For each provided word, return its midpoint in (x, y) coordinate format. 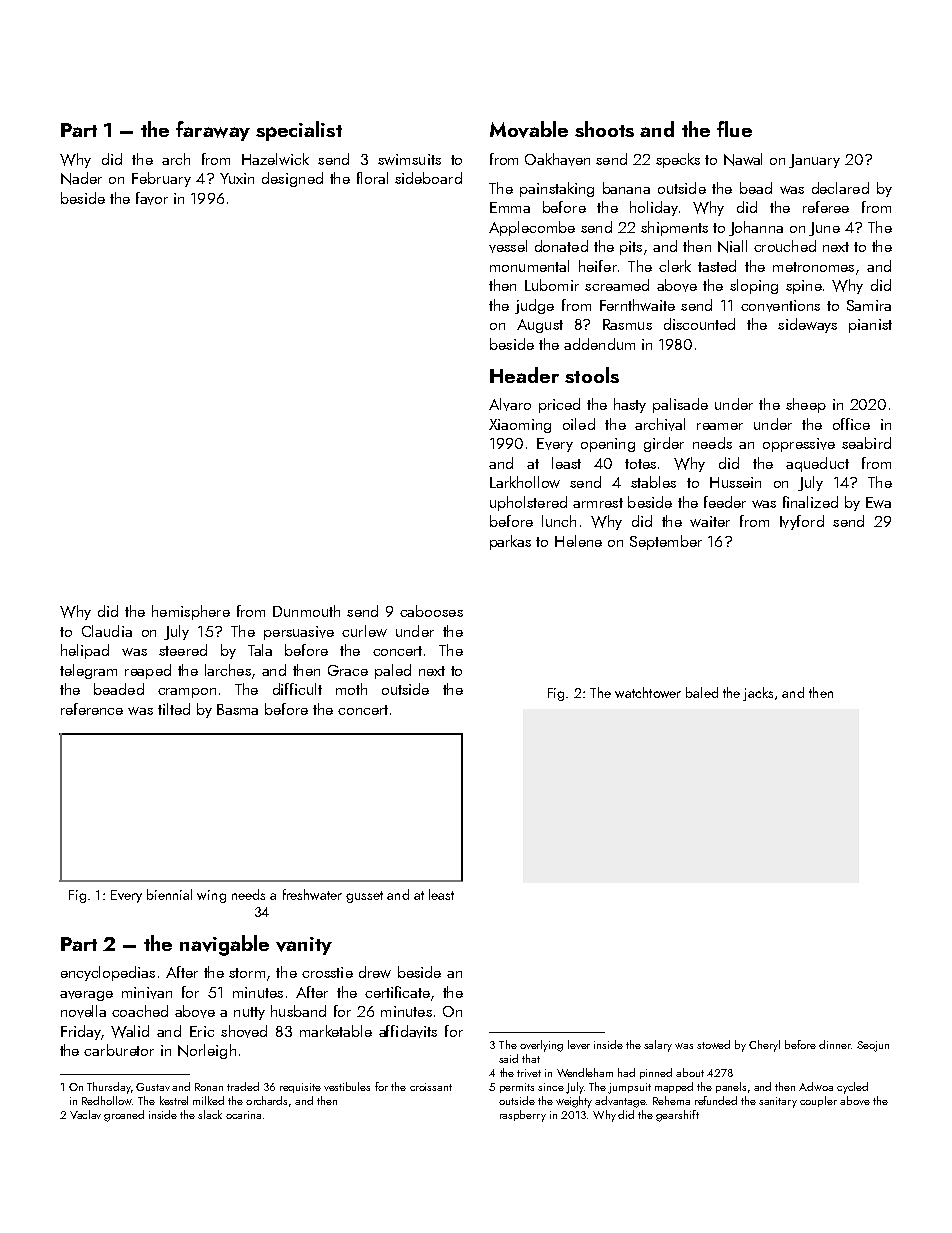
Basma (237, 709)
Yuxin (237, 178)
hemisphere (191, 612)
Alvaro (510, 404)
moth (351, 689)
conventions (780, 306)
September (666, 542)
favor (152, 198)
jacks (758, 694)
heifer (598, 266)
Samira (869, 305)
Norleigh (207, 1051)
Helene (578, 541)
